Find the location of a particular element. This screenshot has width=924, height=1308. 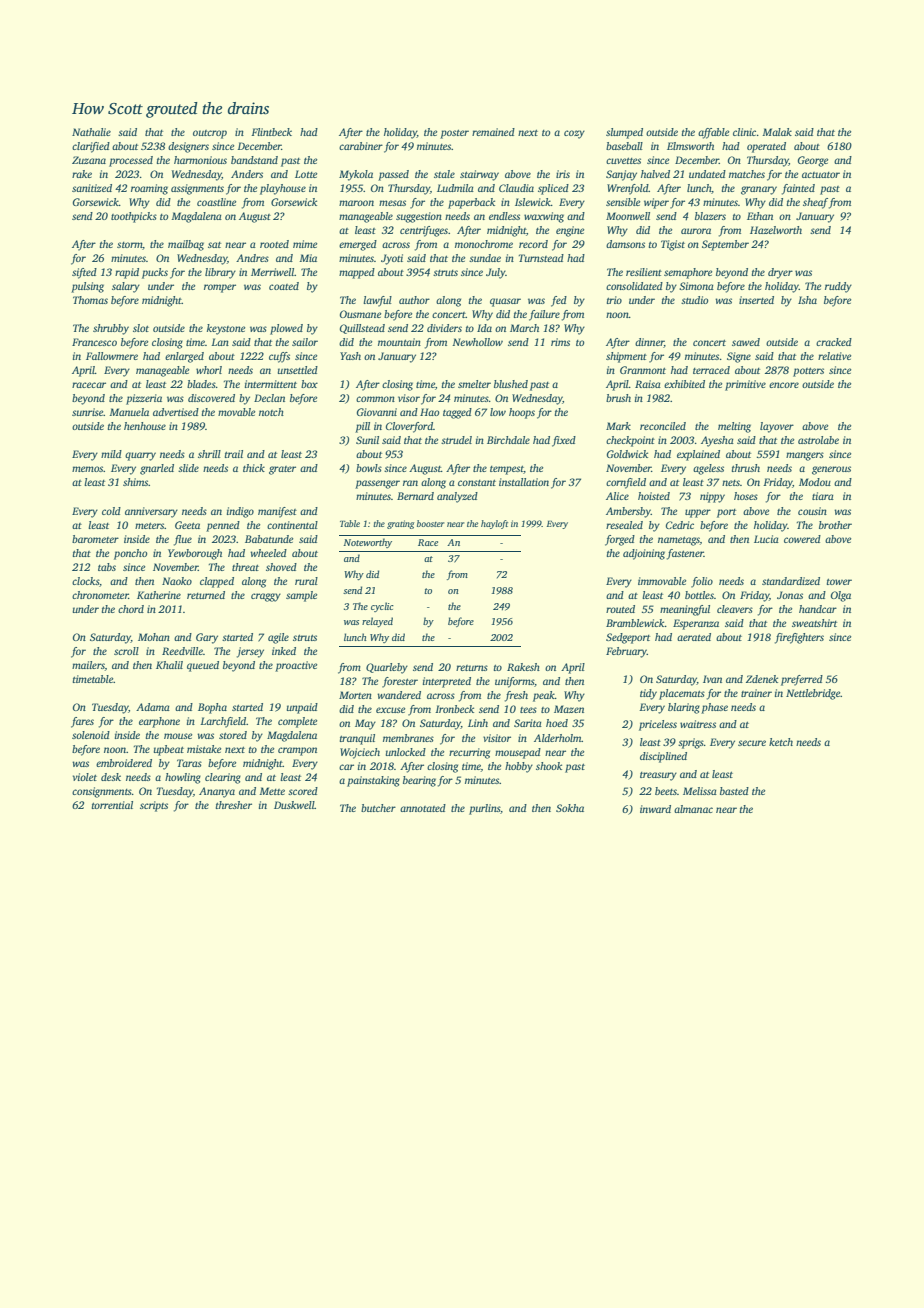

barometer is located at coordinates (95, 539).
